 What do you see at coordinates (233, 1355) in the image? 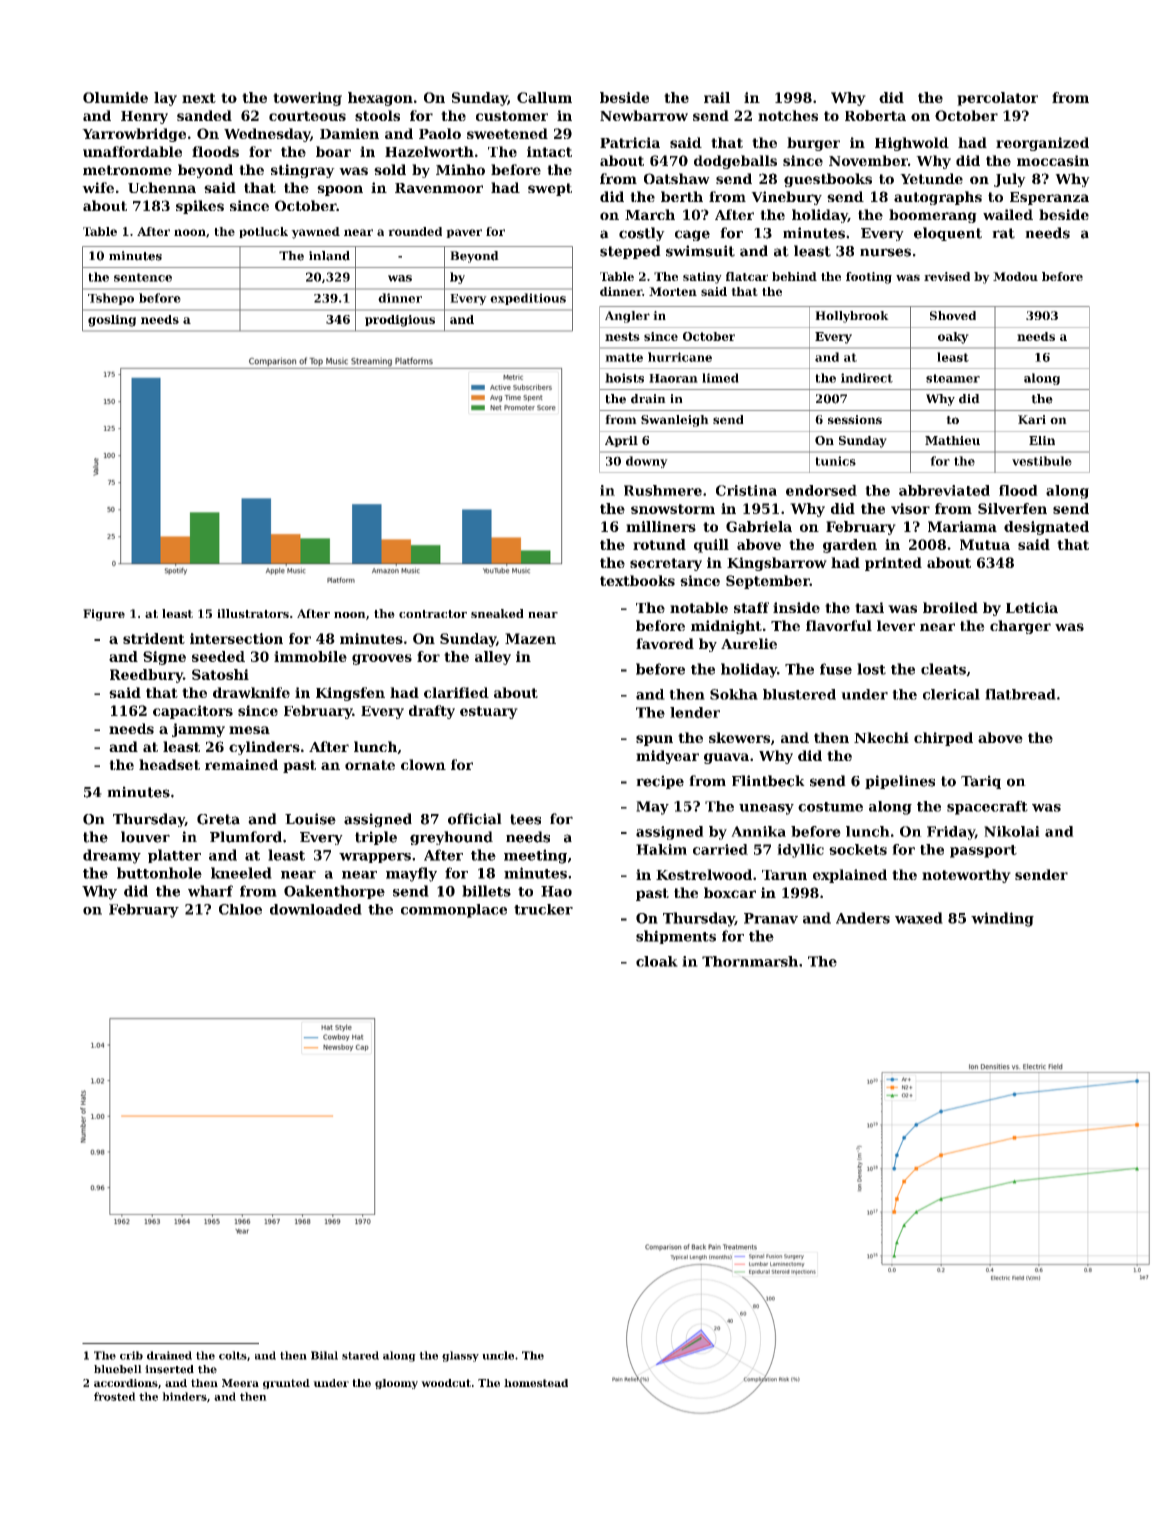
I see `colts` at bounding box center [233, 1355].
